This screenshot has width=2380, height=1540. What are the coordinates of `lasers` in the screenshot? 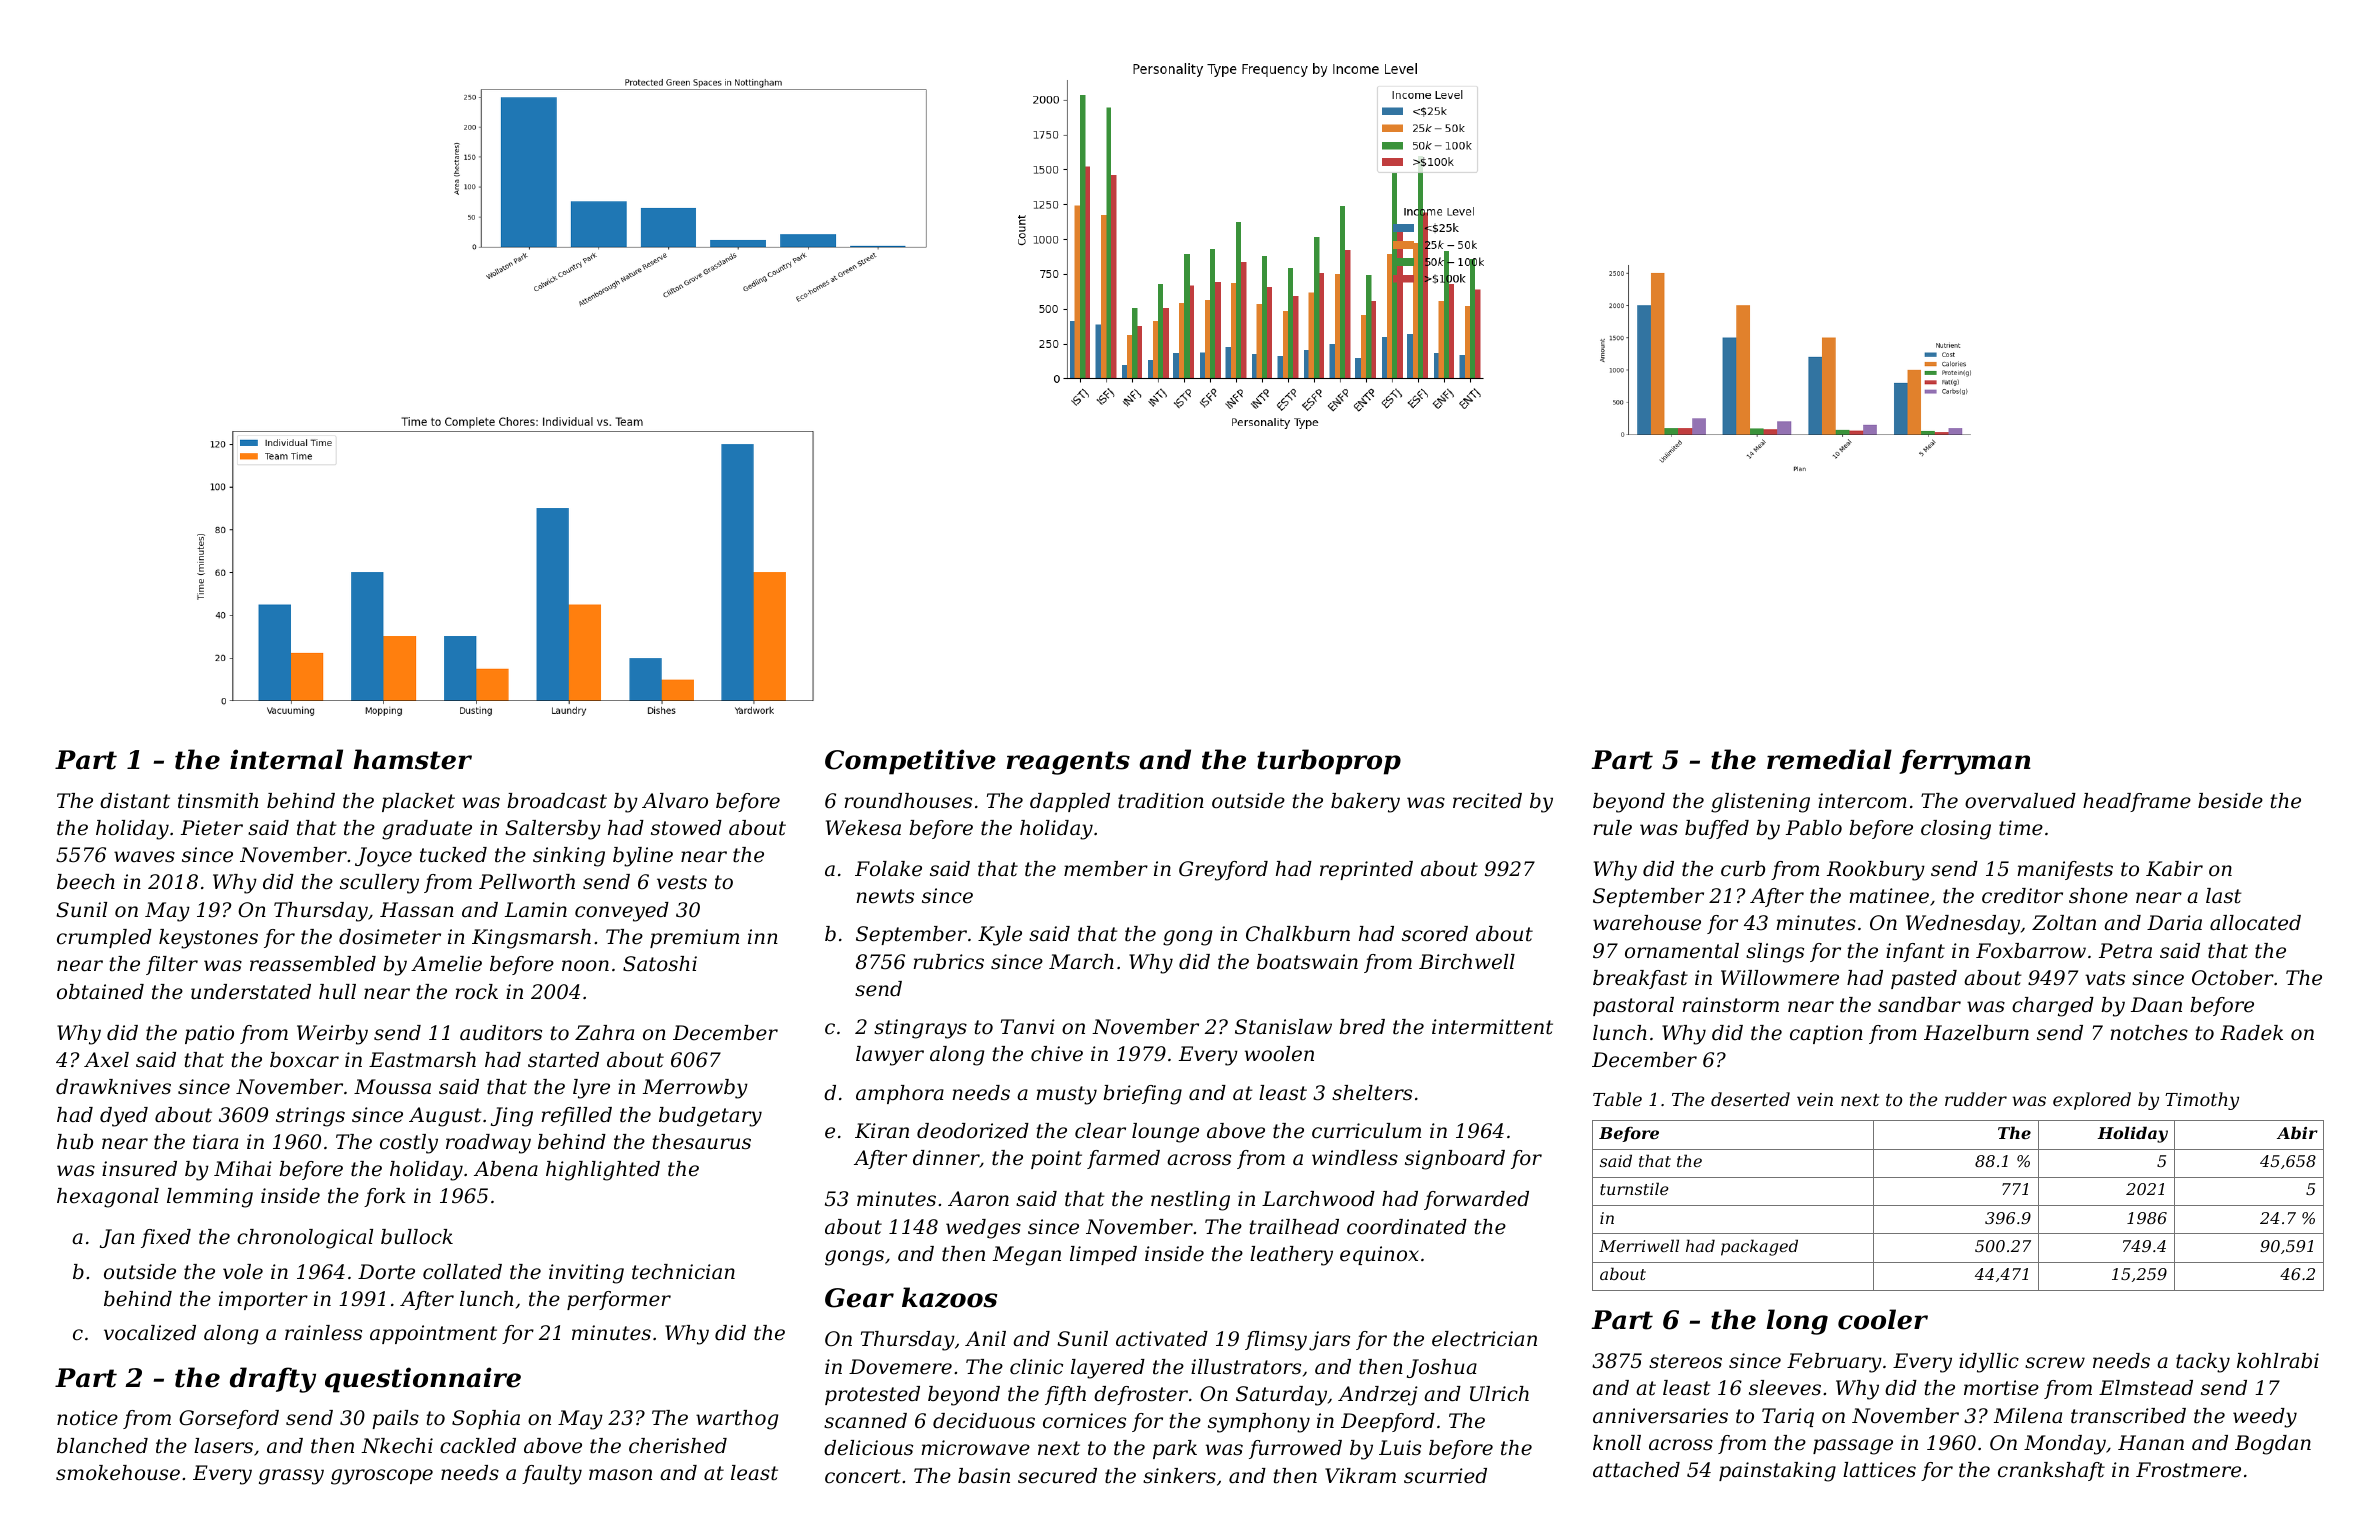 It's located at (223, 1446).
